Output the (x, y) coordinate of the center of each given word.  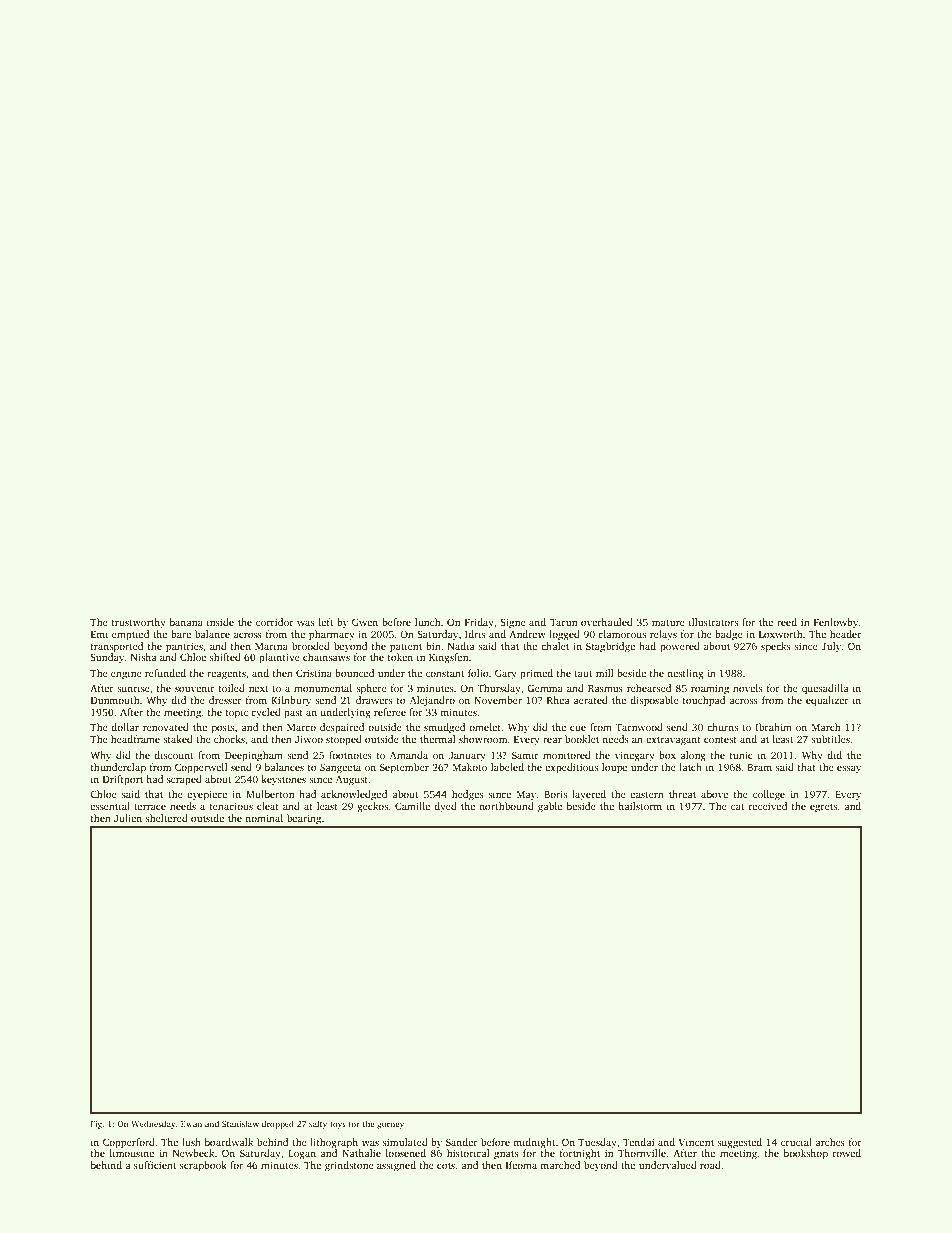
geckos (372, 807)
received (767, 806)
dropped (278, 1124)
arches (830, 1142)
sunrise (133, 688)
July (831, 647)
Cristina (314, 673)
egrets (823, 808)
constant (445, 674)
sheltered (166, 818)
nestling (685, 674)
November (498, 700)
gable (550, 807)
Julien (128, 818)
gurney (390, 1125)
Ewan (191, 1124)
